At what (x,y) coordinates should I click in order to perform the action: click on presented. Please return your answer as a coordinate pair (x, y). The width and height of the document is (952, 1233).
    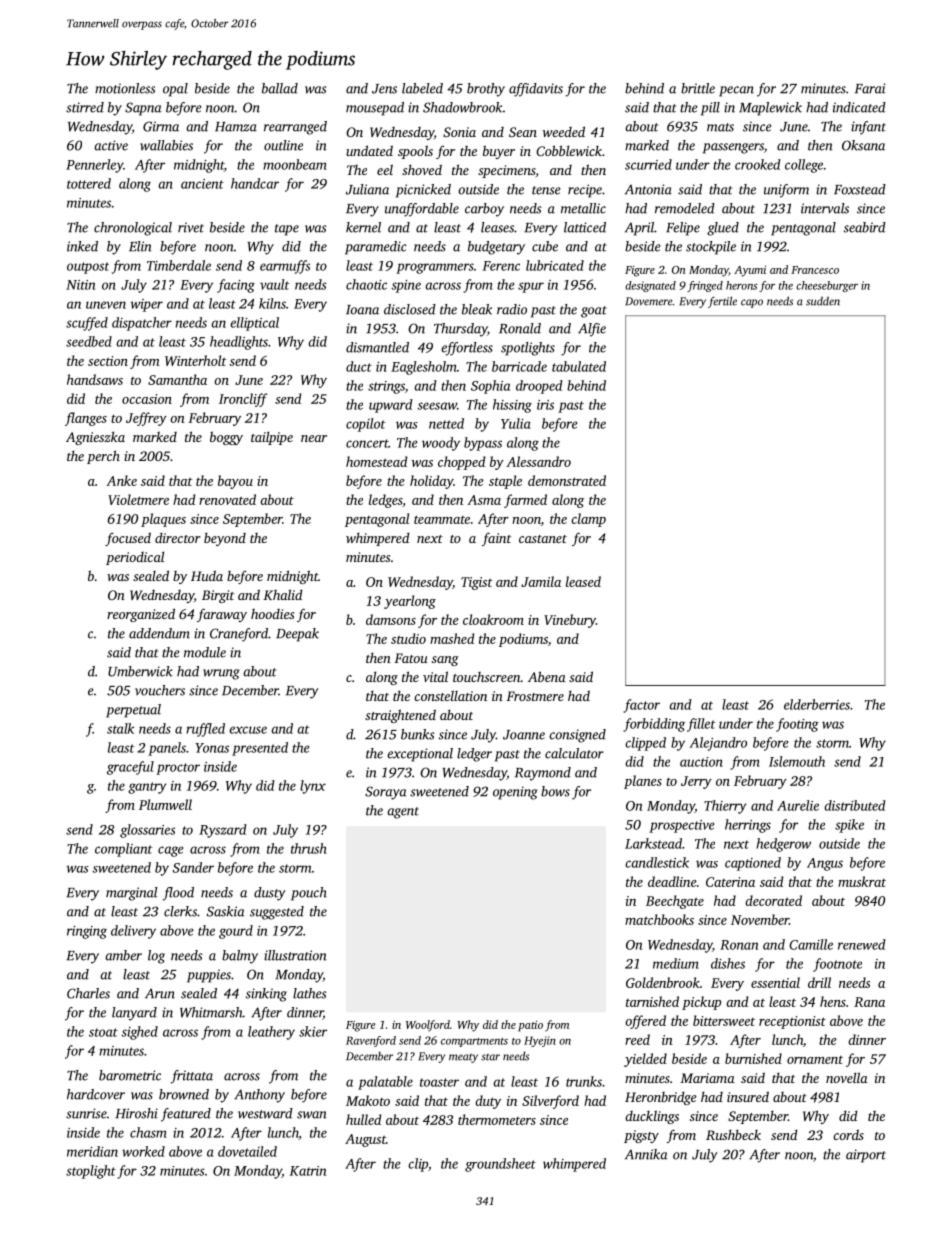
    Looking at the image, I should click on (260, 749).
